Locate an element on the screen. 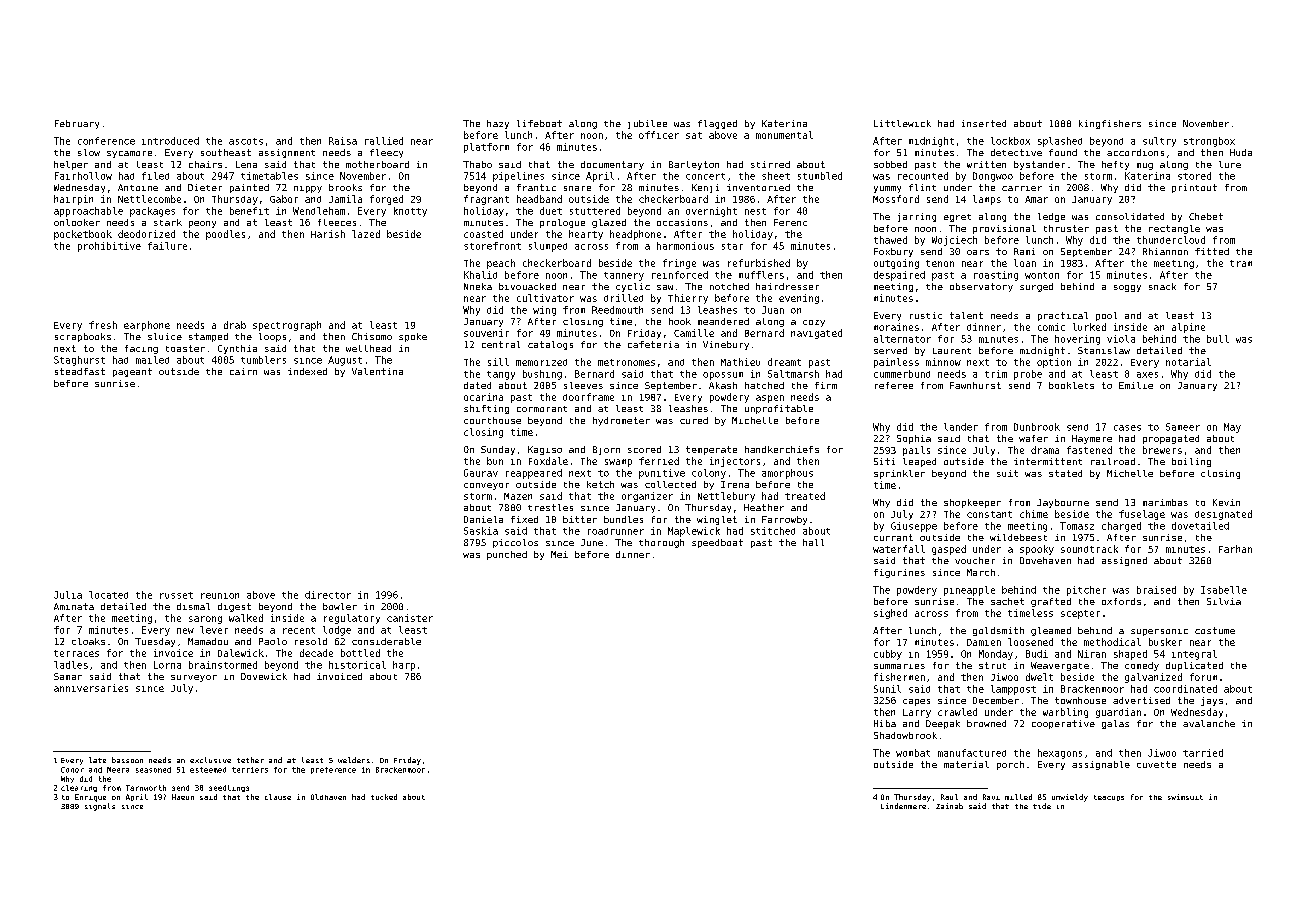  hazy is located at coordinates (498, 124).
